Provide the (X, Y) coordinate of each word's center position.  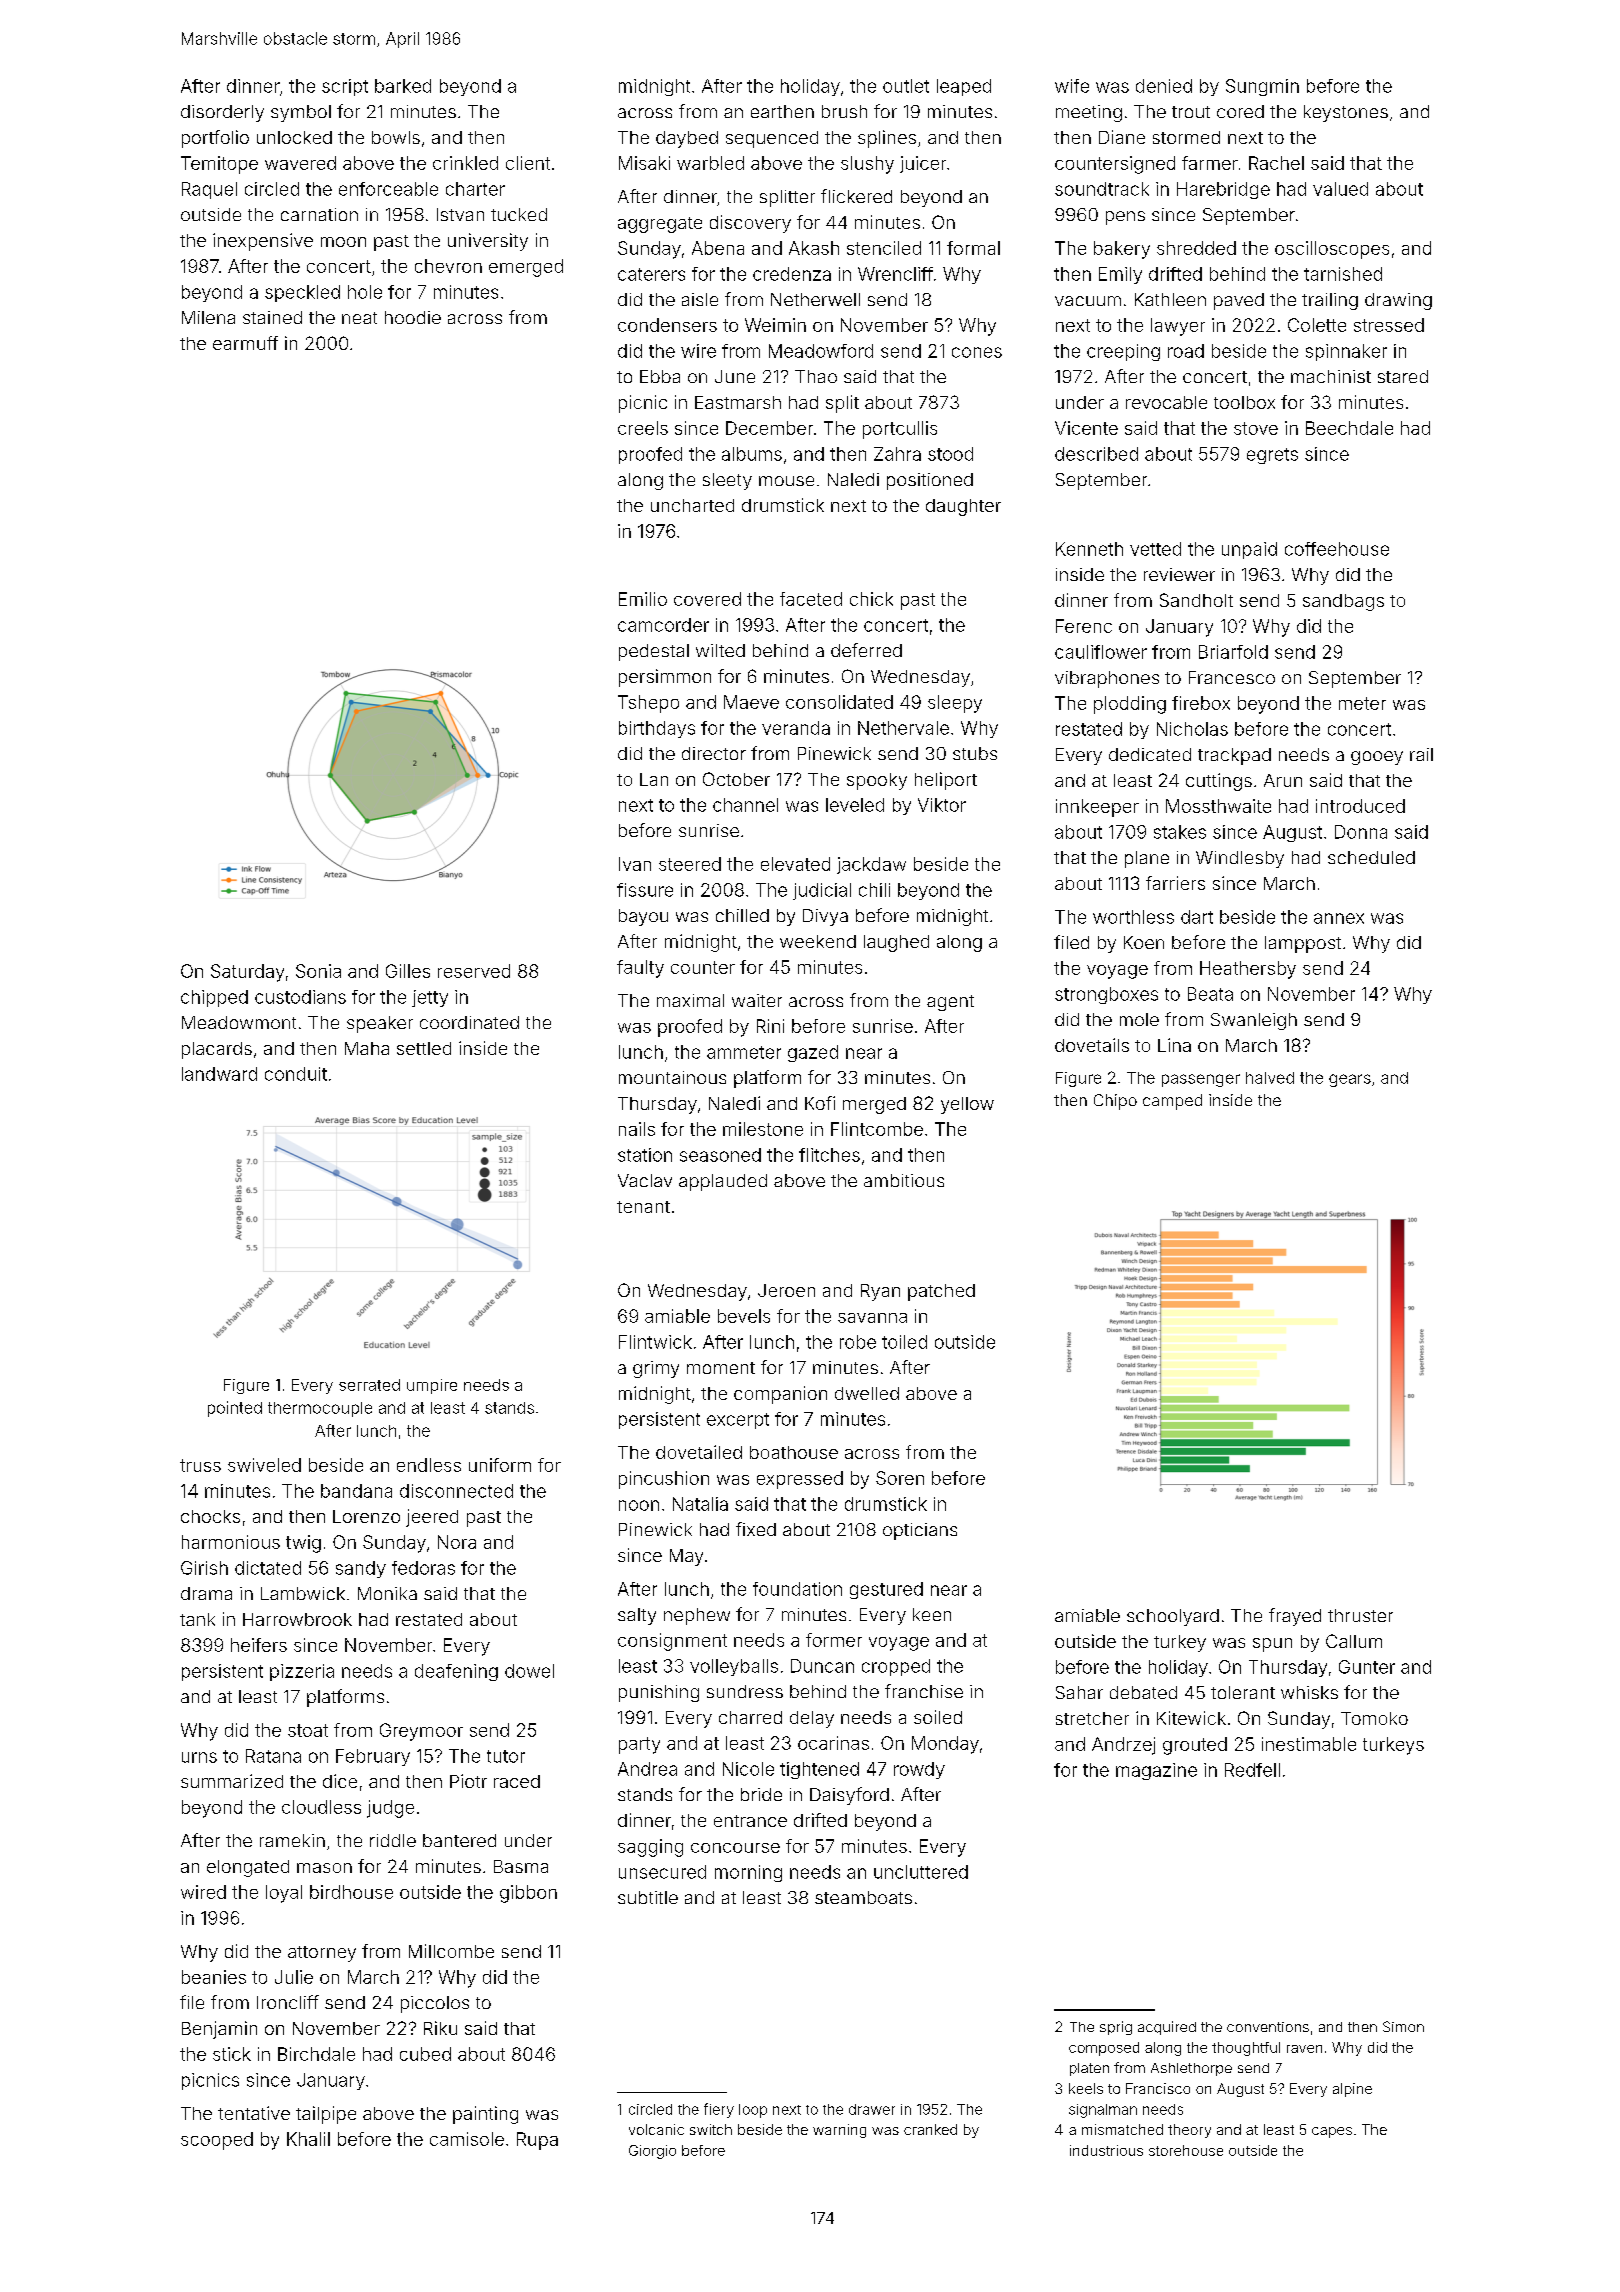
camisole (467, 2139)
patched (941, 1292)
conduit (296, 1074)
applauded (723, 1182)
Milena (208, 317)
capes (1332, 2132)
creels (643, 428)
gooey (1377, 758)
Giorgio (652, 2152)
